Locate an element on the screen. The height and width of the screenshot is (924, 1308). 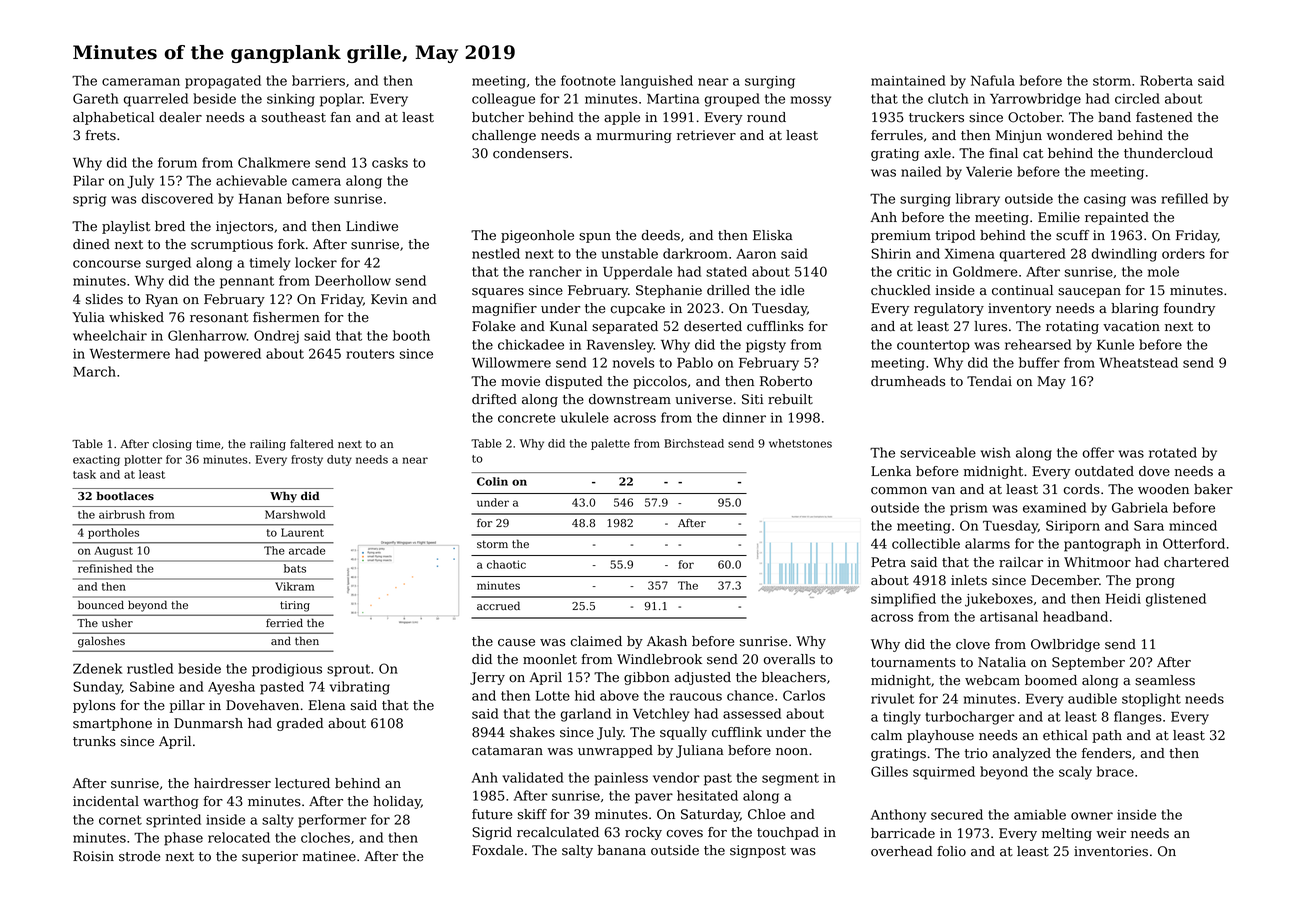
signpost is located at coordinates (758, 851).
